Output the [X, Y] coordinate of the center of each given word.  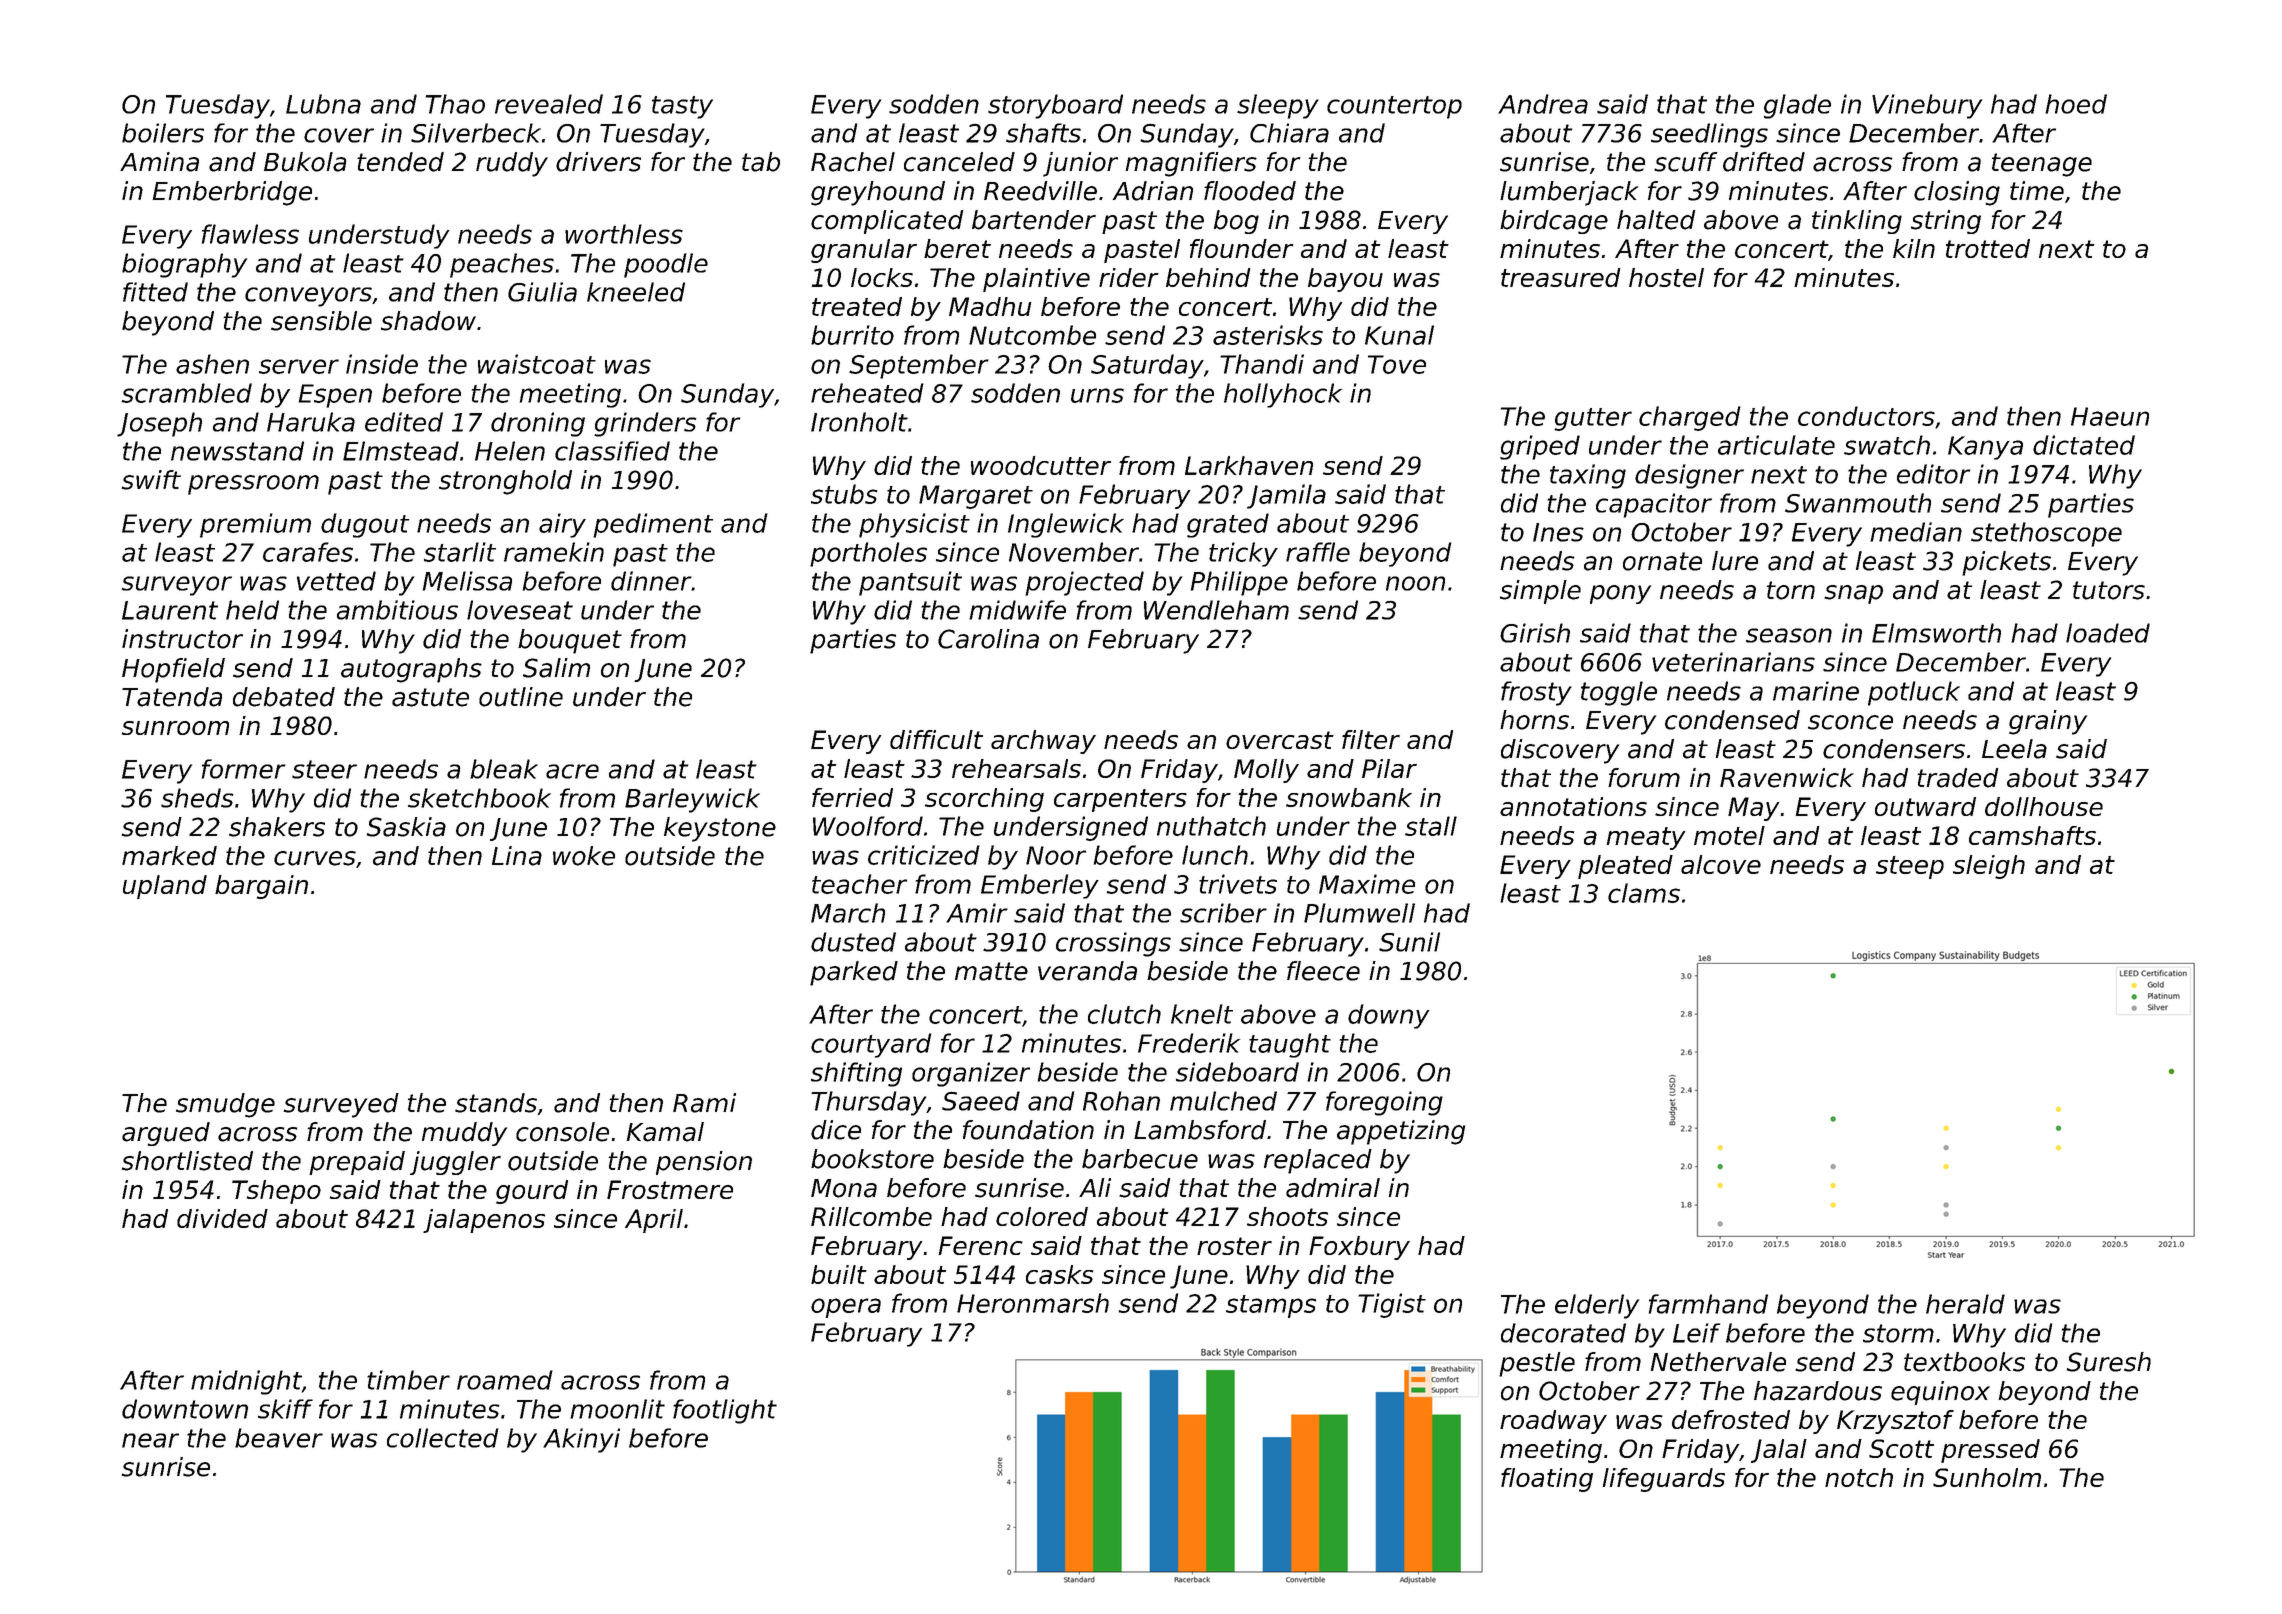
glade [1797, 106]
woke [584, 856]
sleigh [1989, 867]
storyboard [1055, 106]
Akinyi [581, 1440]
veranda [1087, 971]
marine [1816, 691]
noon [1415, 583]
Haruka [311, 422]
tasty [682, 107]
